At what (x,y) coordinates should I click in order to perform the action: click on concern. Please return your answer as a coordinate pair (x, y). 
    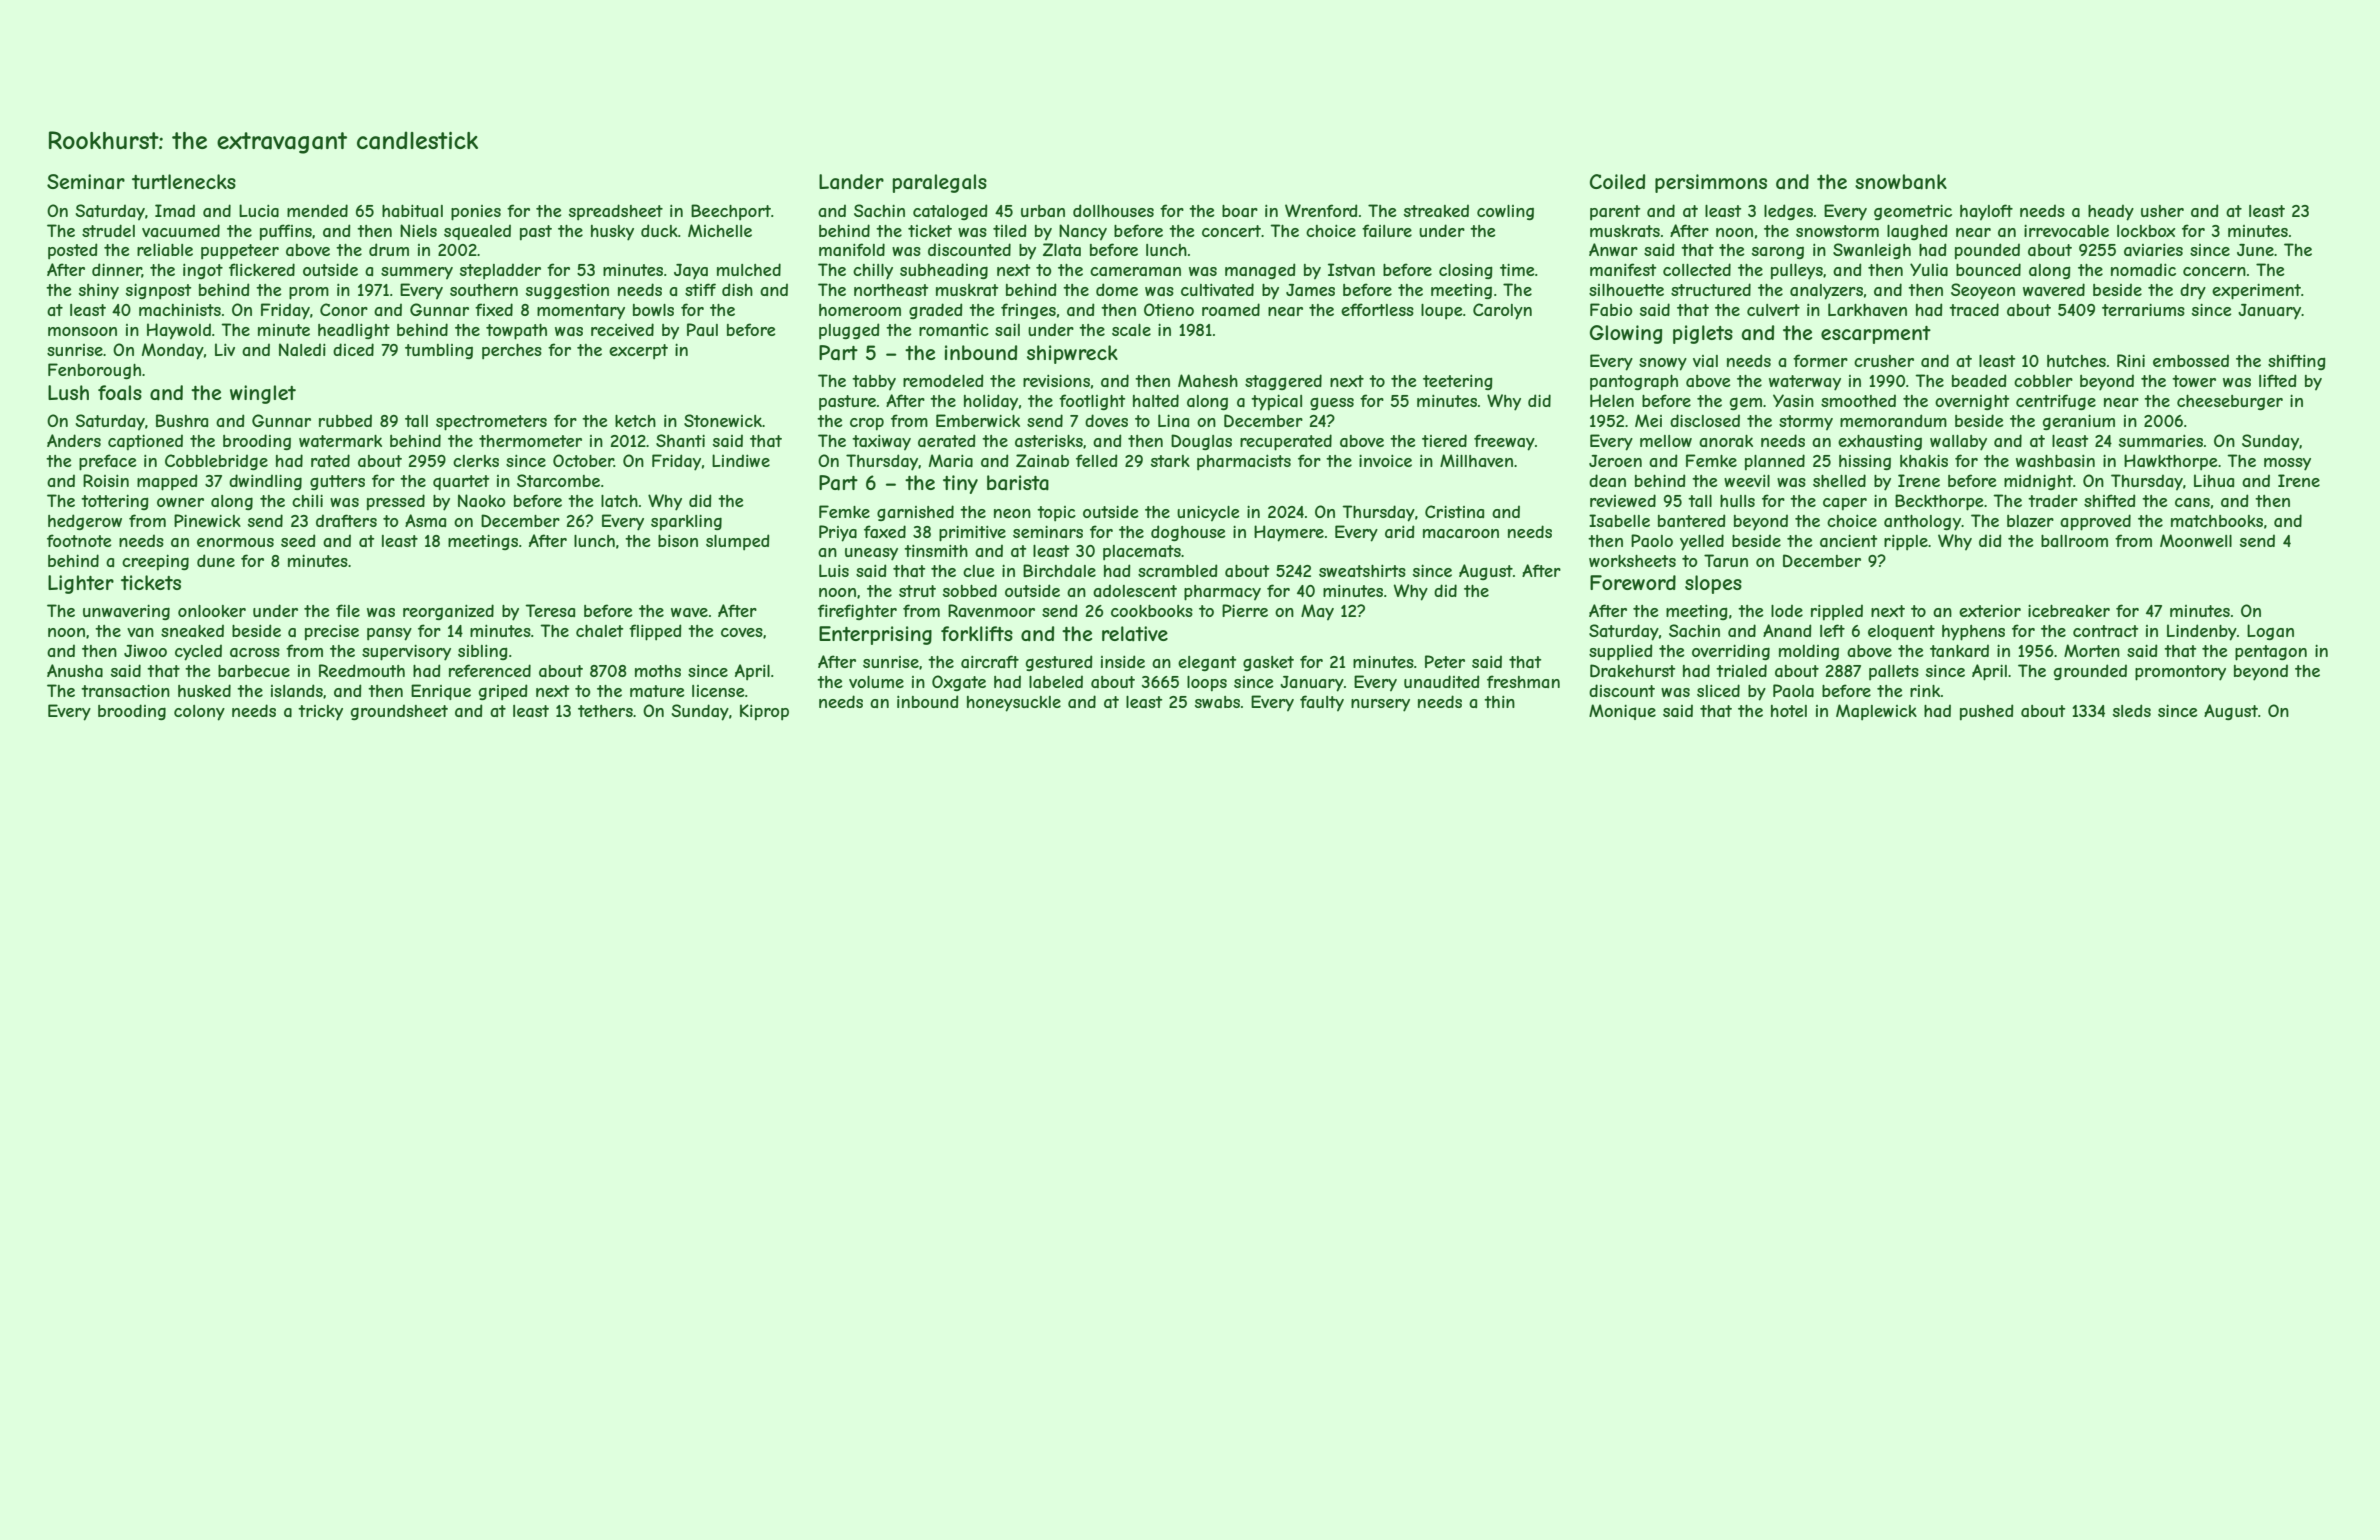
    Looking at the image, I should click on (2214, 271).
